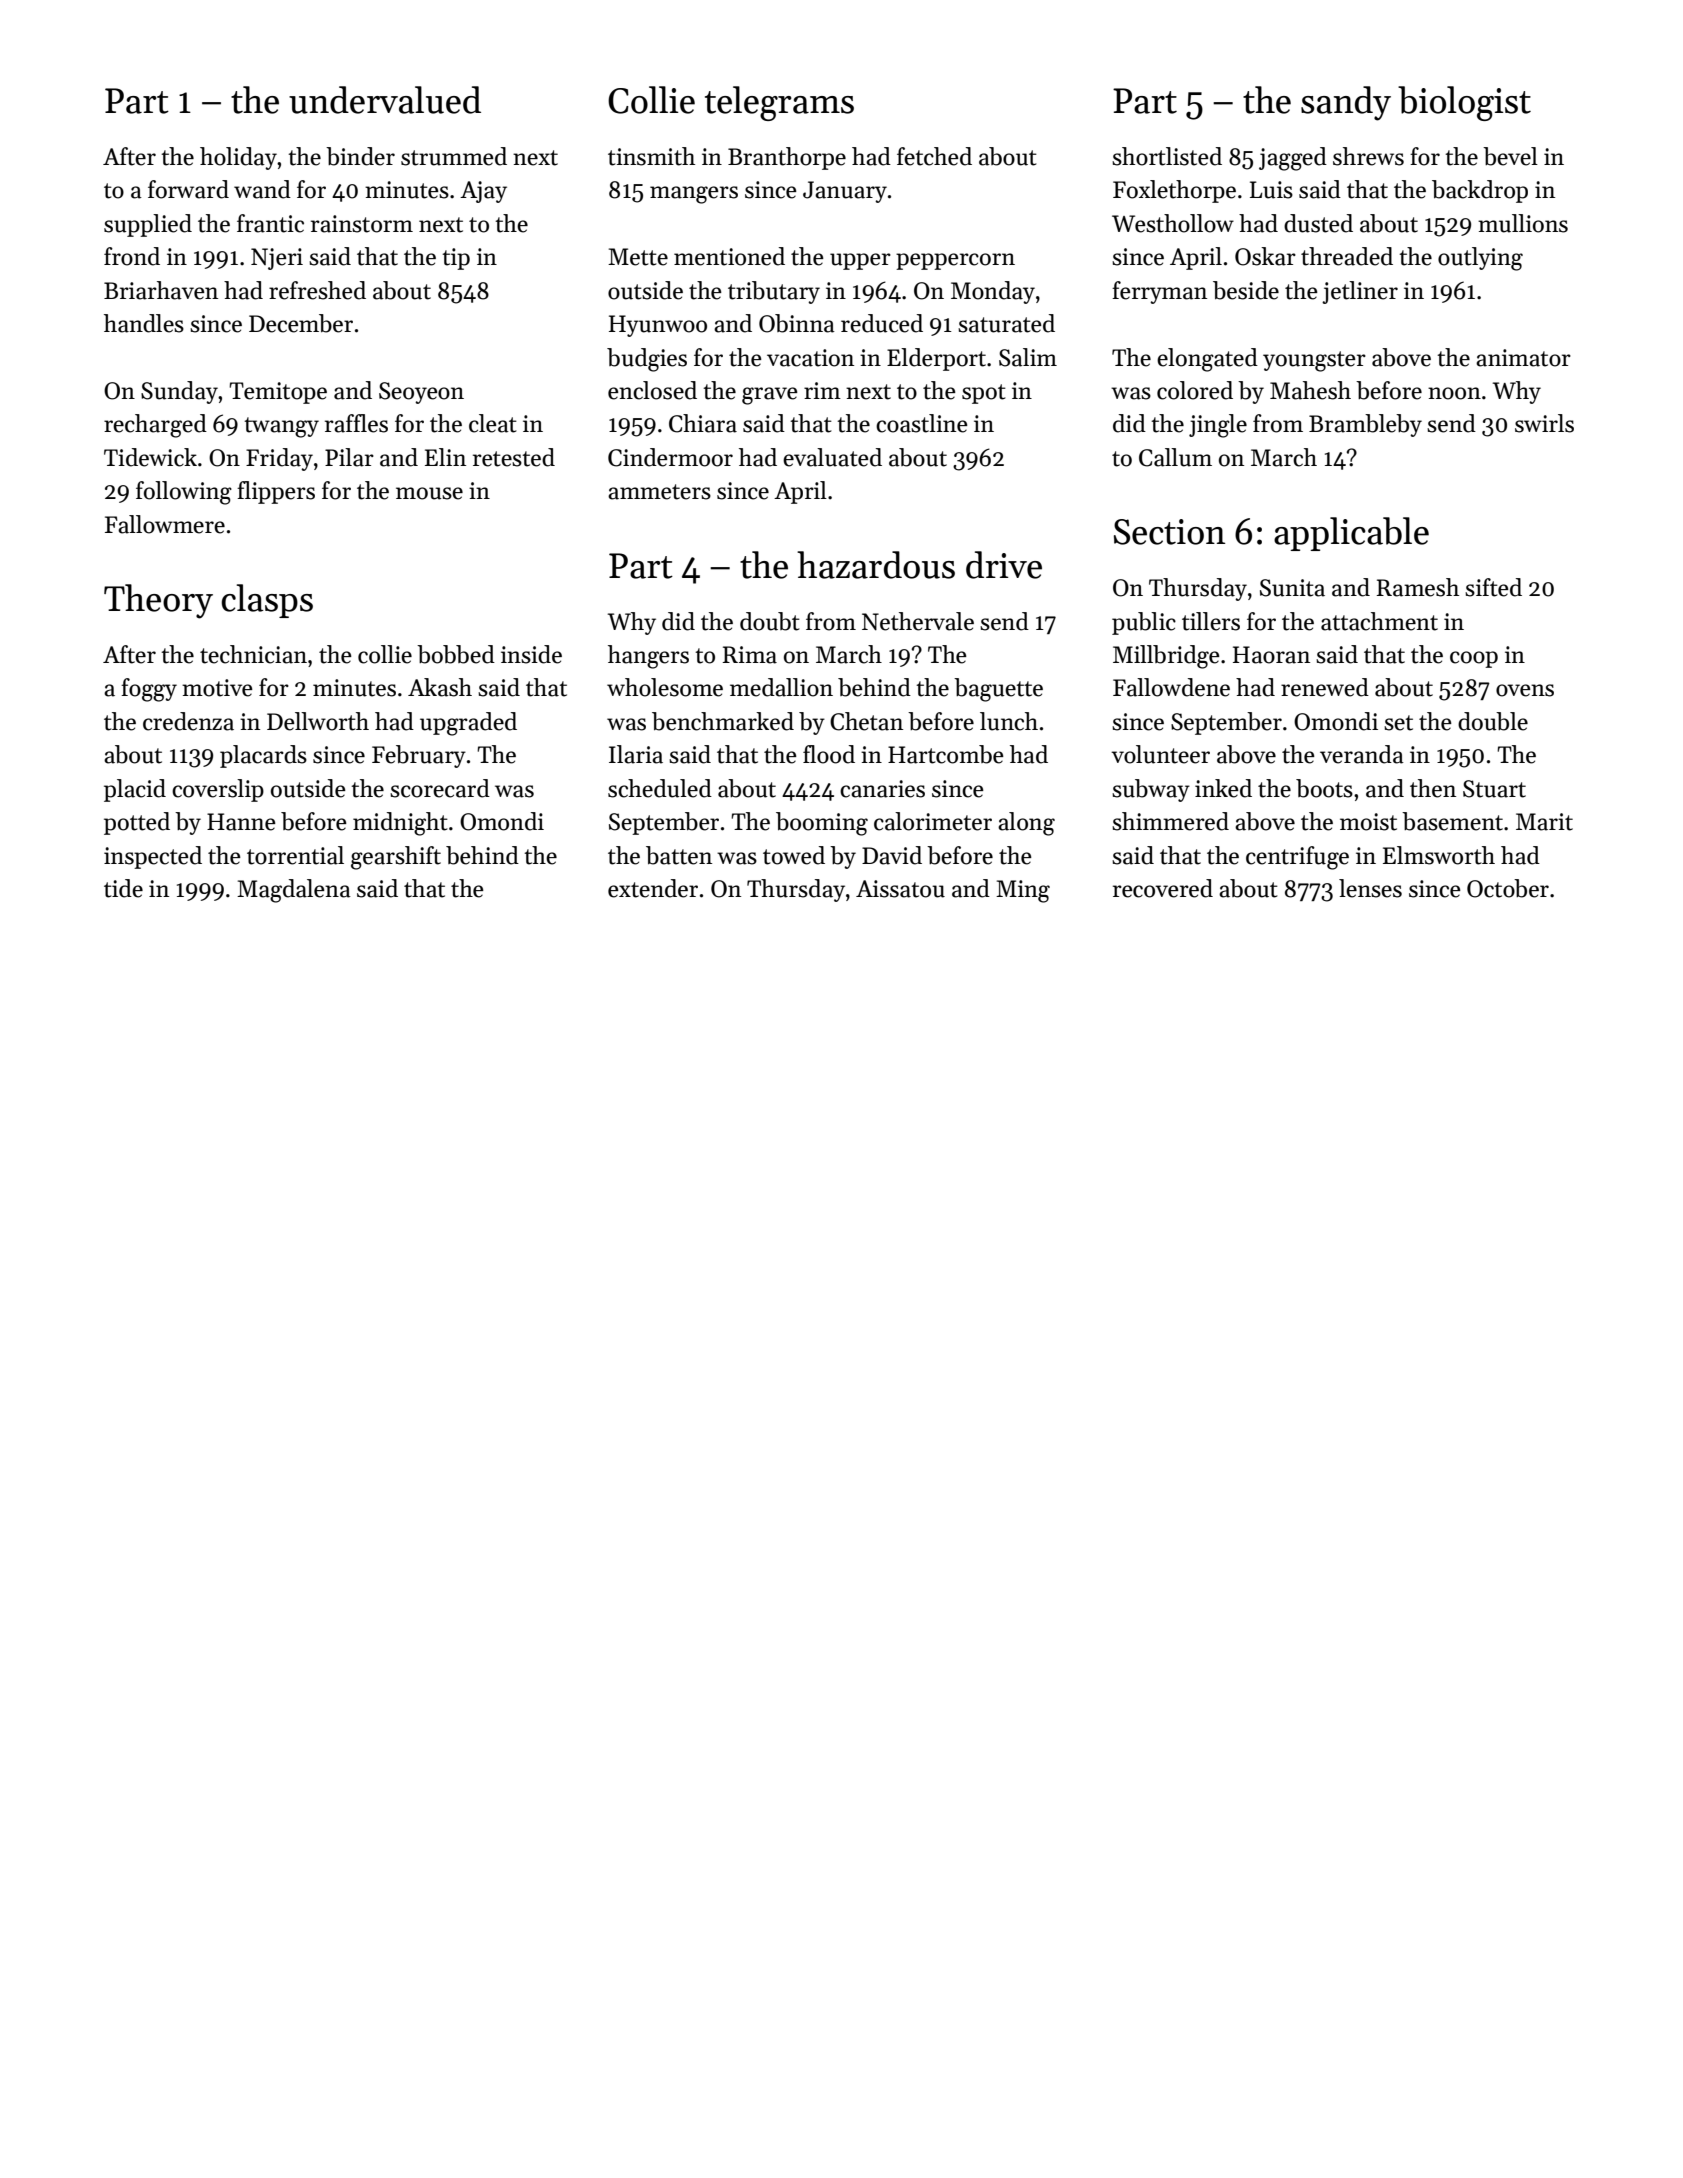 The image size is (1683, 2178). I want to click on lunch, so click(1009, 721).
